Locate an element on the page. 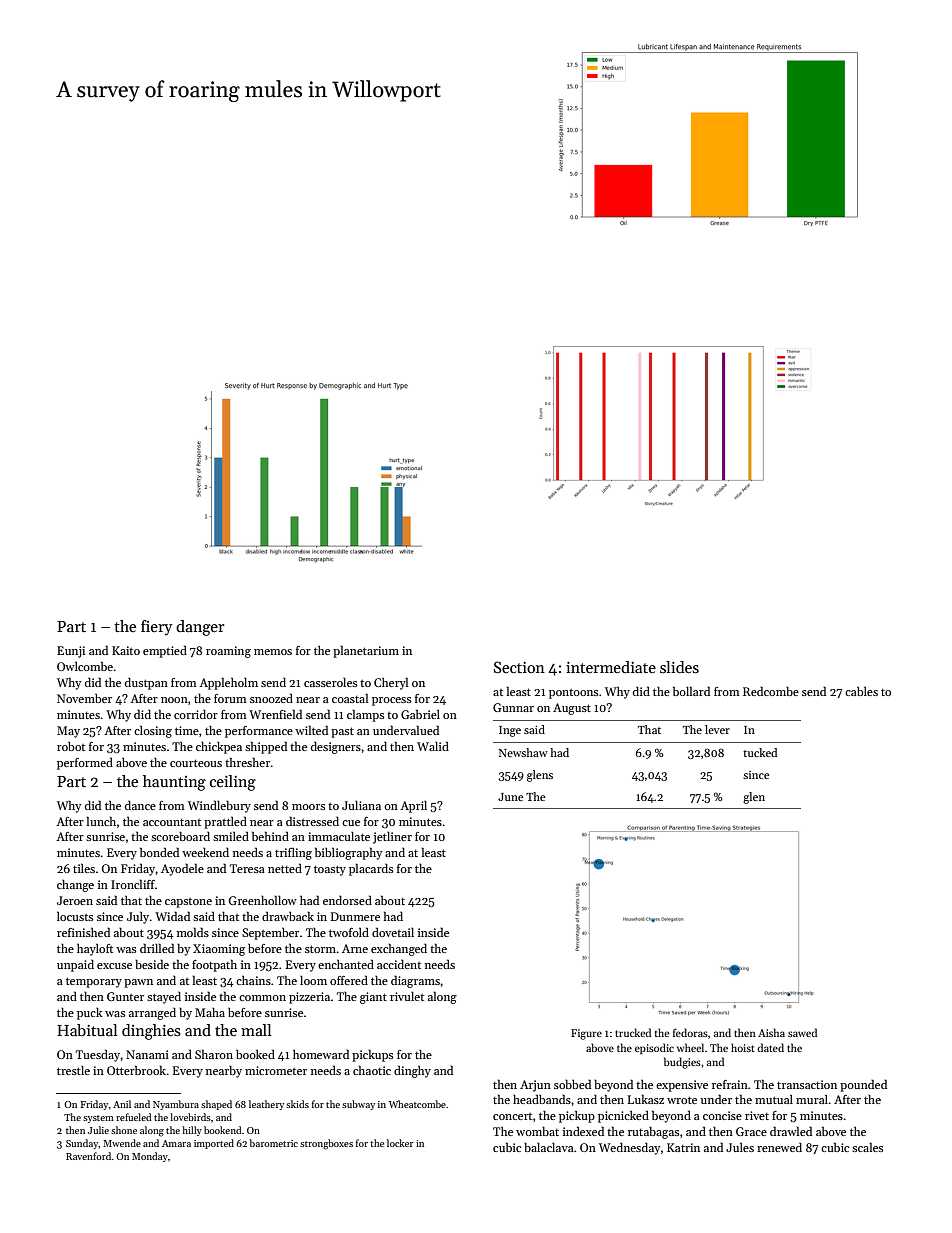  Ravenford is located at coordinates (88, 1156).
